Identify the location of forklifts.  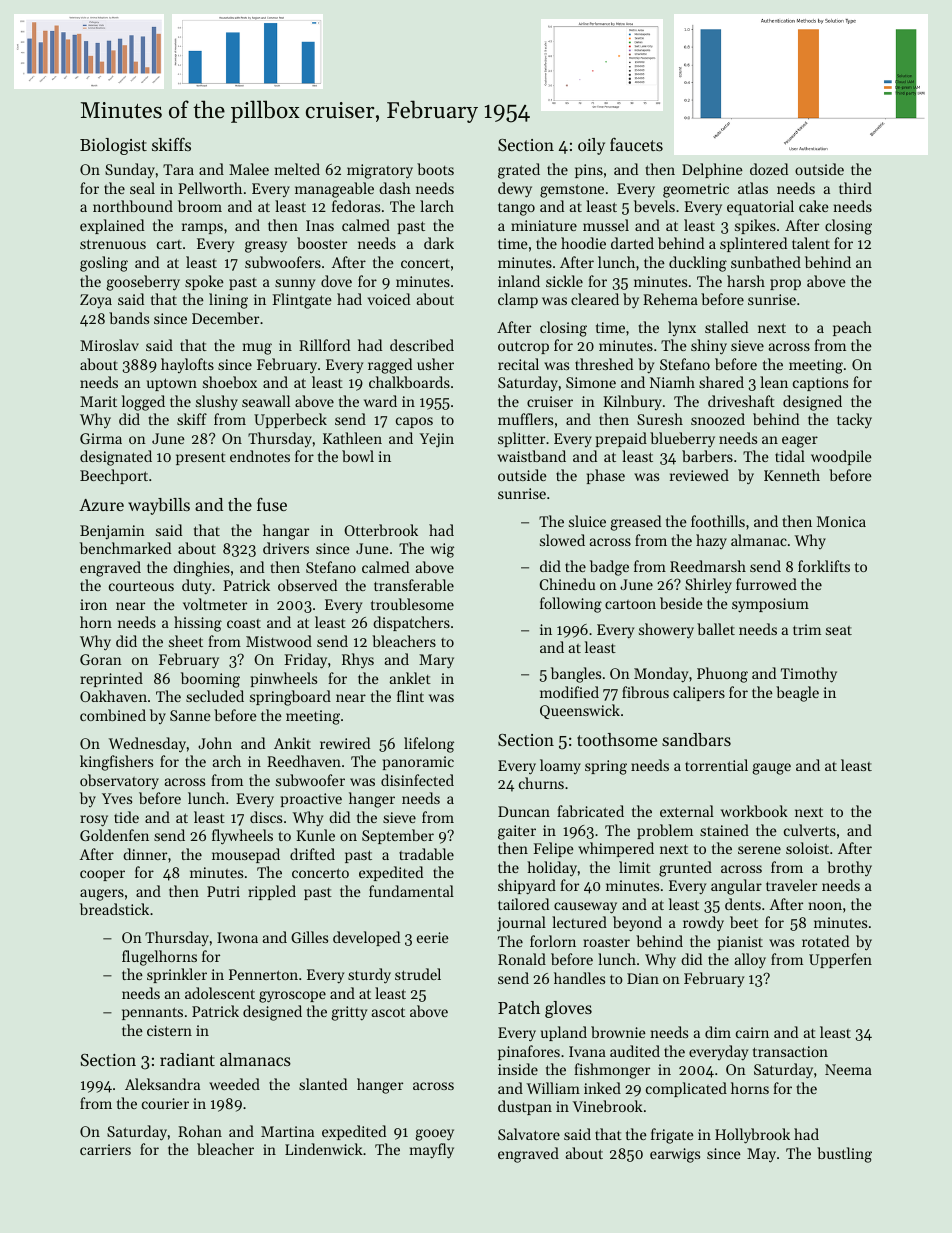
(824, 566).
